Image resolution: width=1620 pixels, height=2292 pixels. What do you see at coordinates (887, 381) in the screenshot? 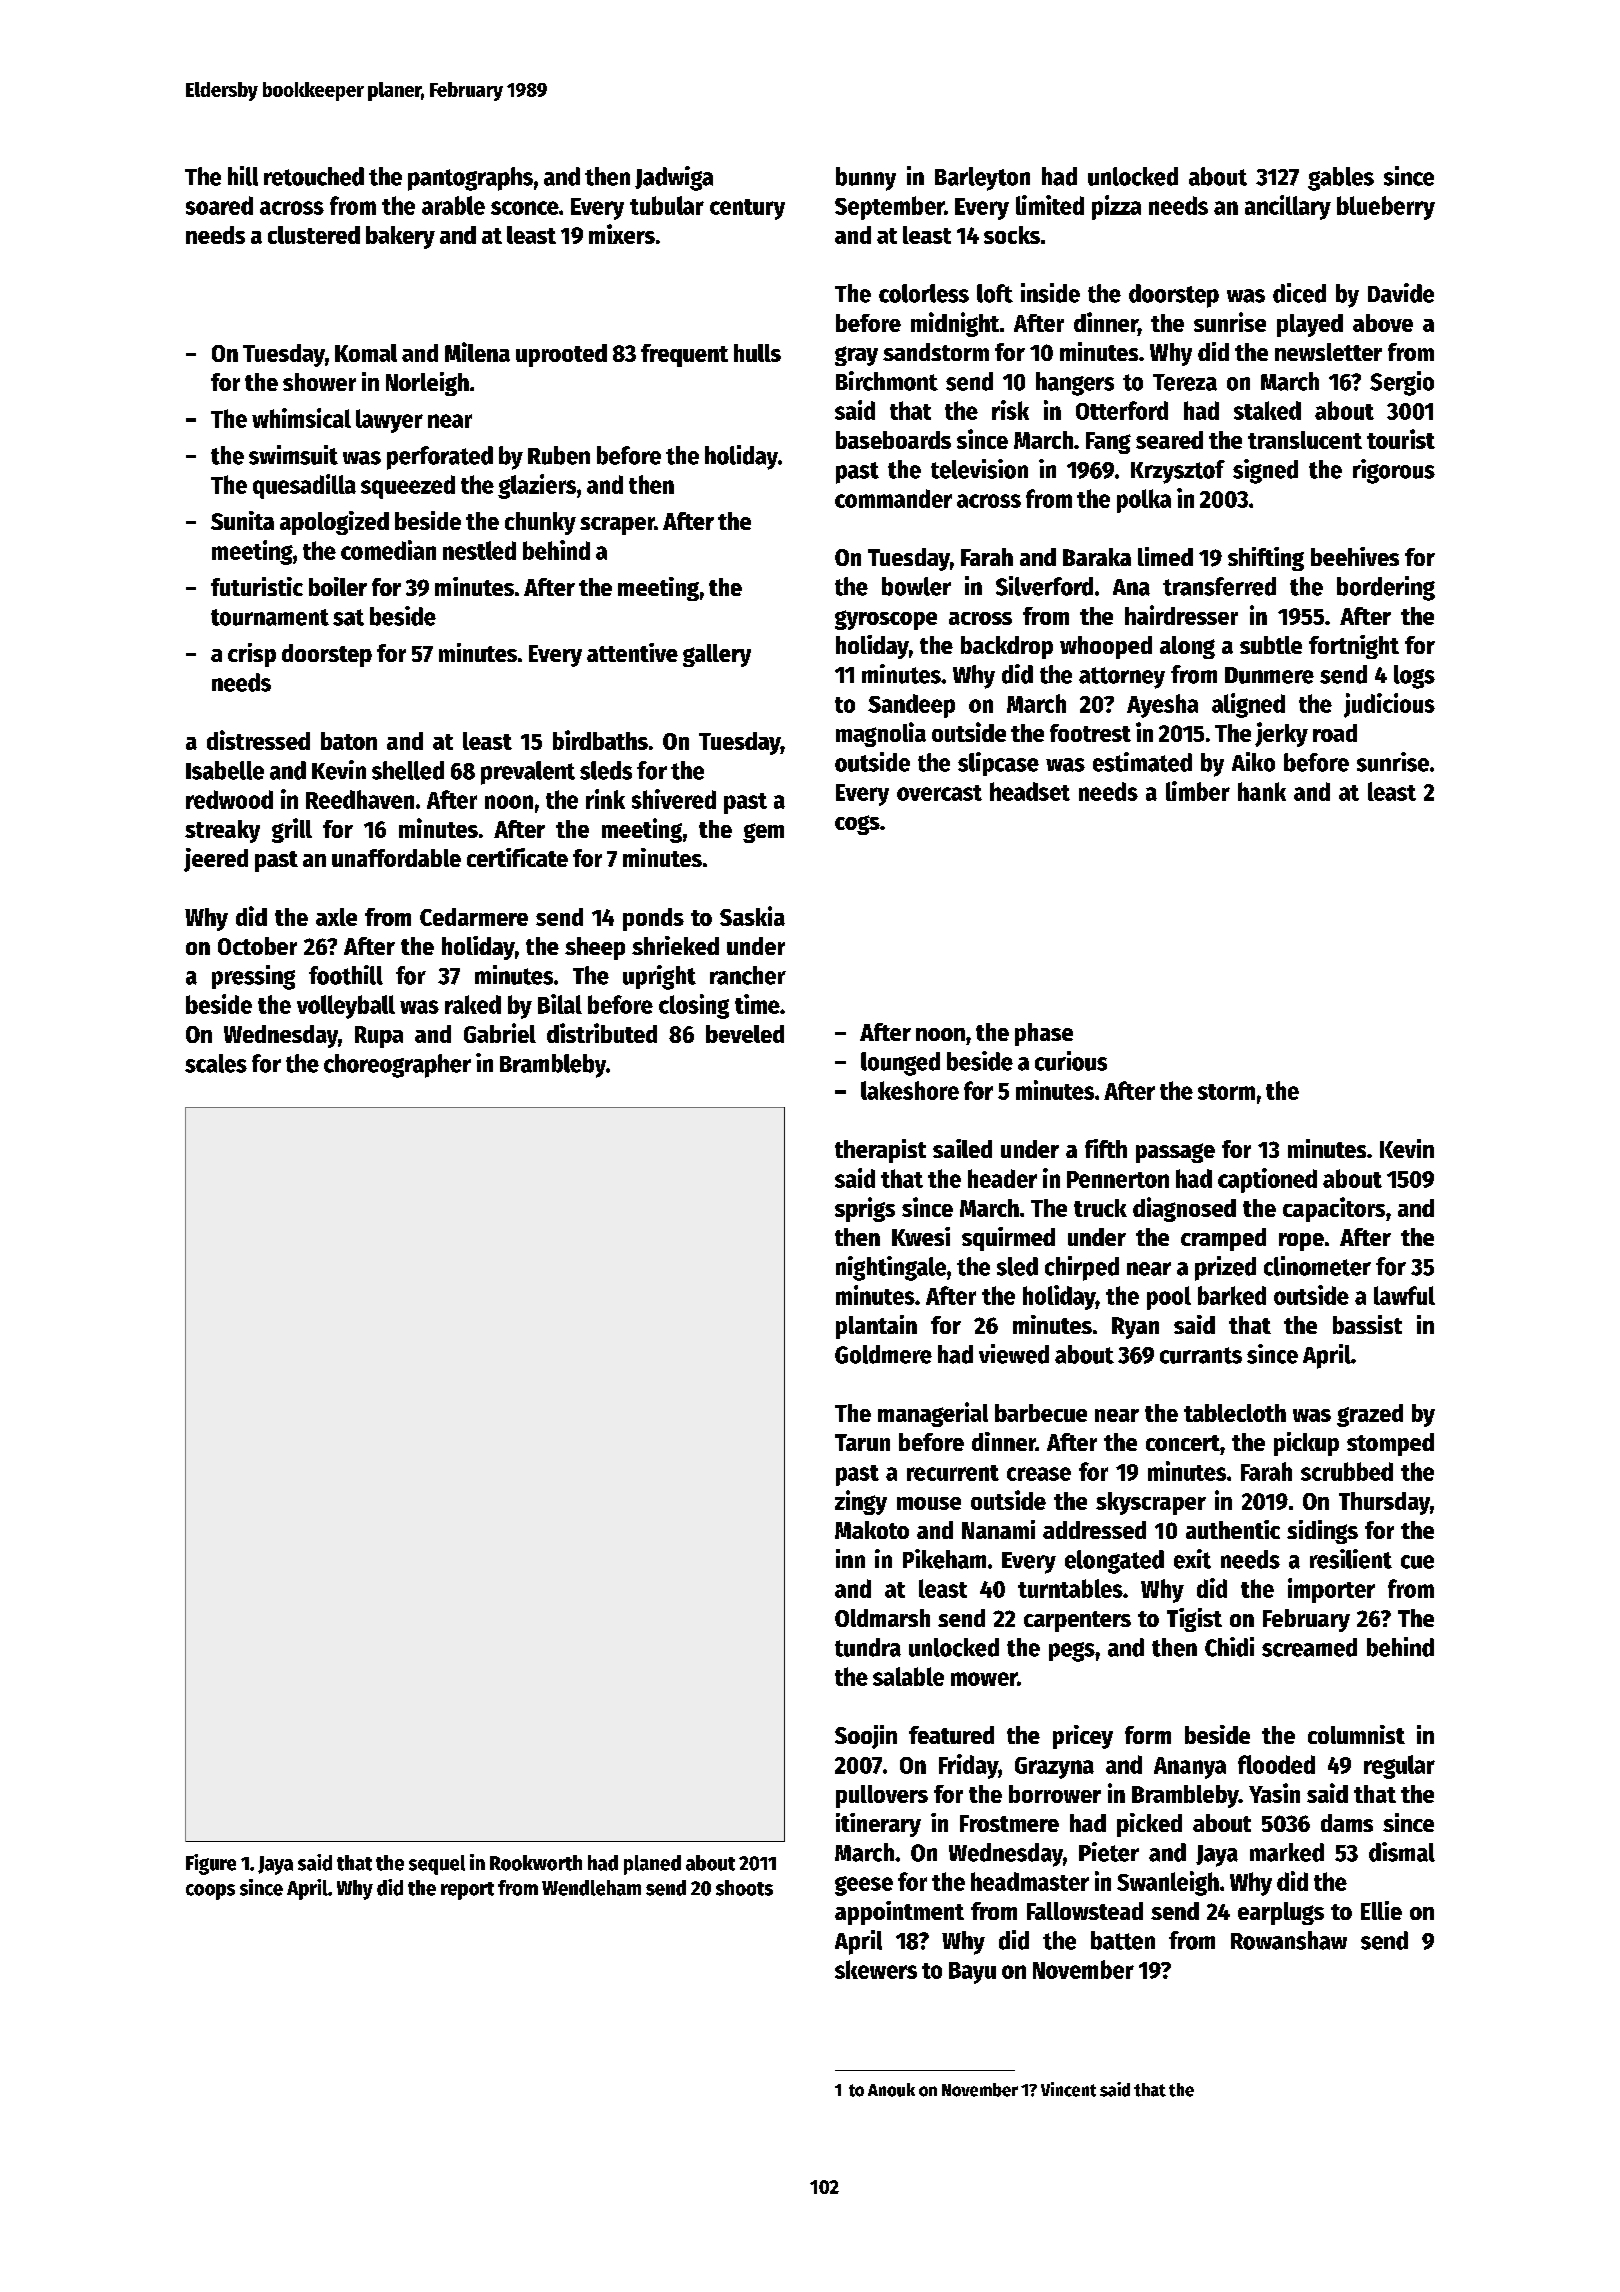
I see `Birchmont` at bounding box center [887, 381].
